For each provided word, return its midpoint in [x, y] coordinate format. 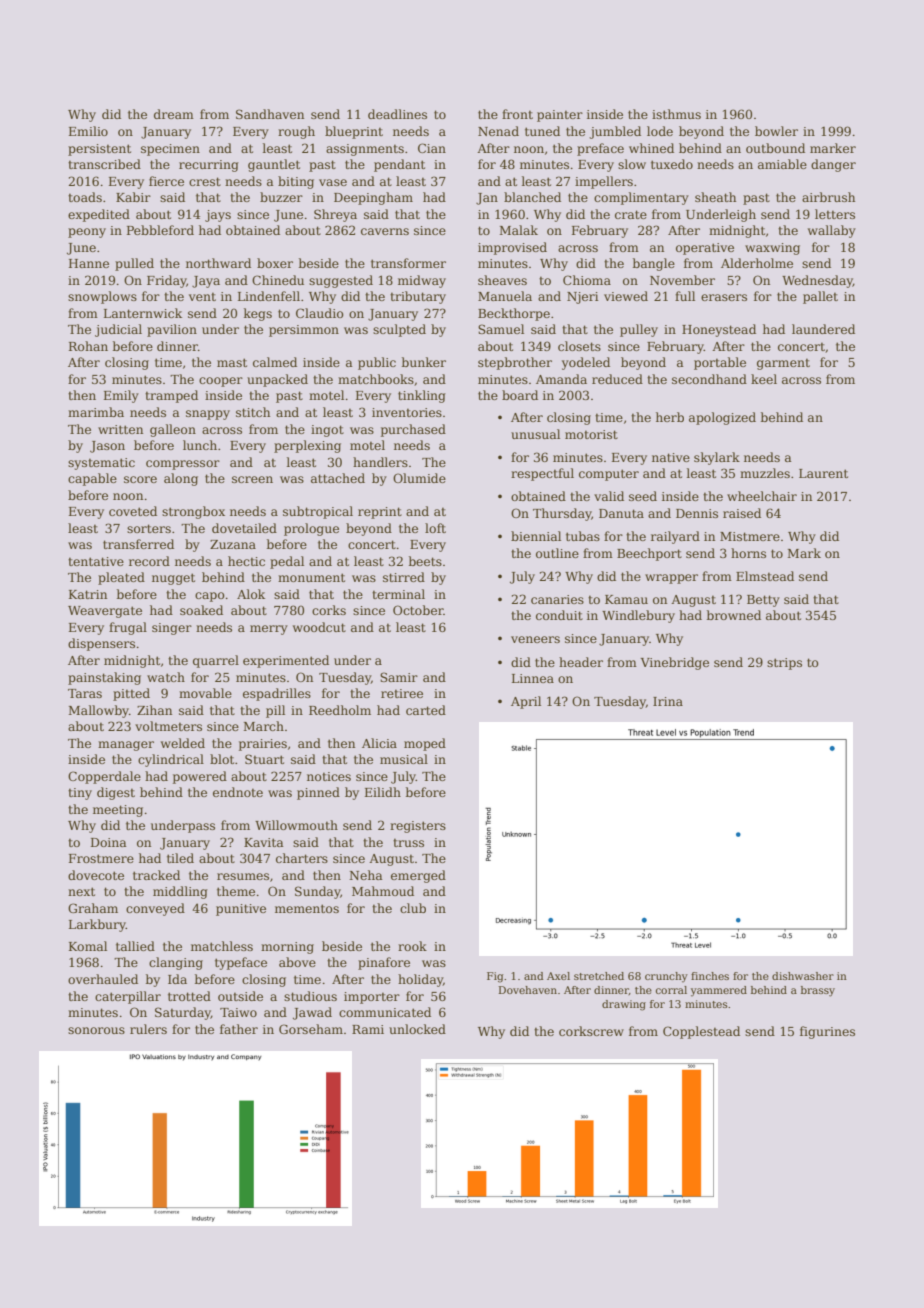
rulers [148, 1029]
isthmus [676, 114]
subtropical [318, 512]
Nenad [498, 131]
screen [252, 479]
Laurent [823, 473]
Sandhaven [270, 114]
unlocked [417, 1029]
